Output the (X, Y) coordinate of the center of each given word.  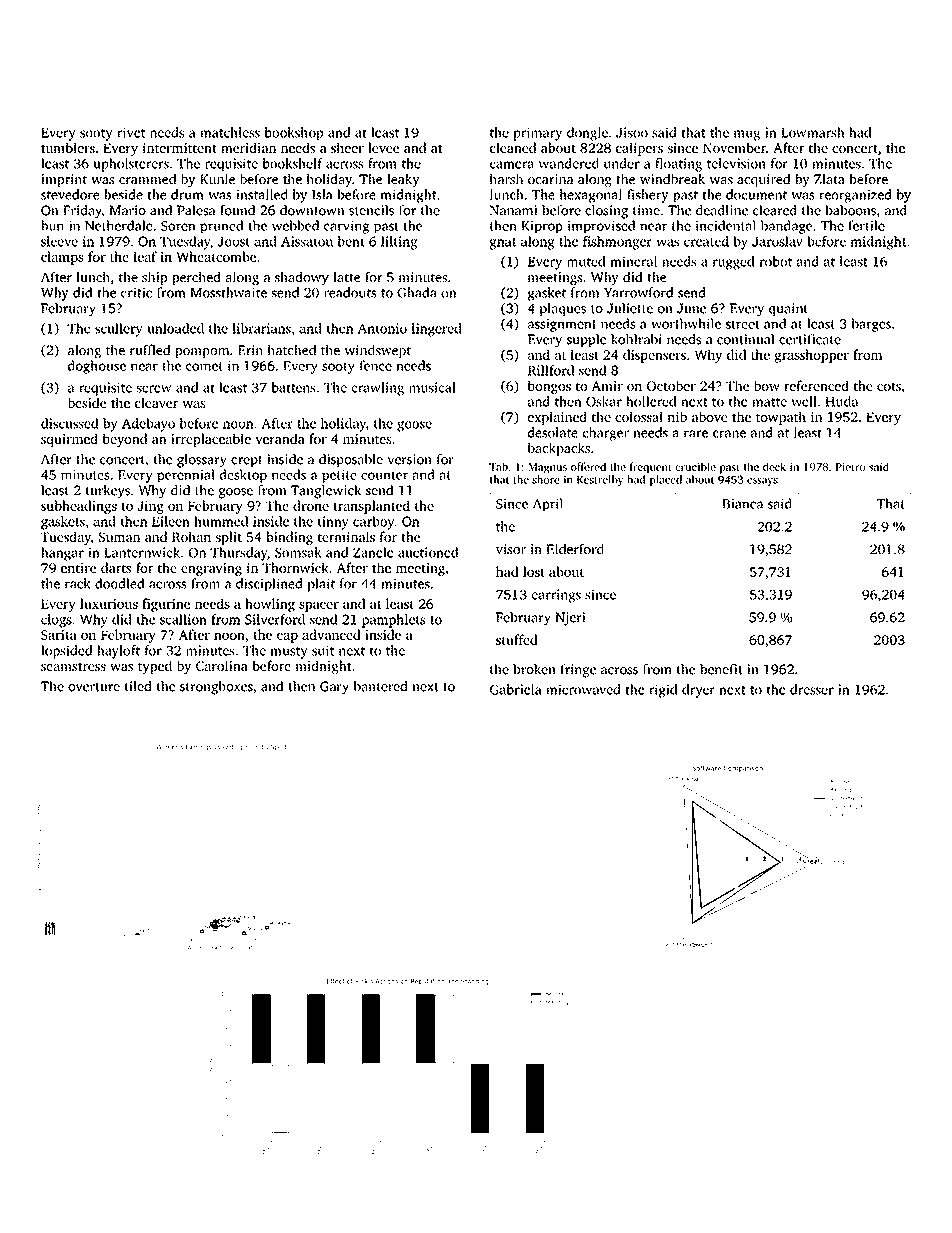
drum (187, 194)
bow (767, 385)
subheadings (79, 507)
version (410, 459)
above (710, 416)
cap (287, 638)
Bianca (742, 504)
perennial (186, 476)
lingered (436, 330)
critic (136, 292)
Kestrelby (600, 481)
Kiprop (542, 227)
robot (776, 261)
